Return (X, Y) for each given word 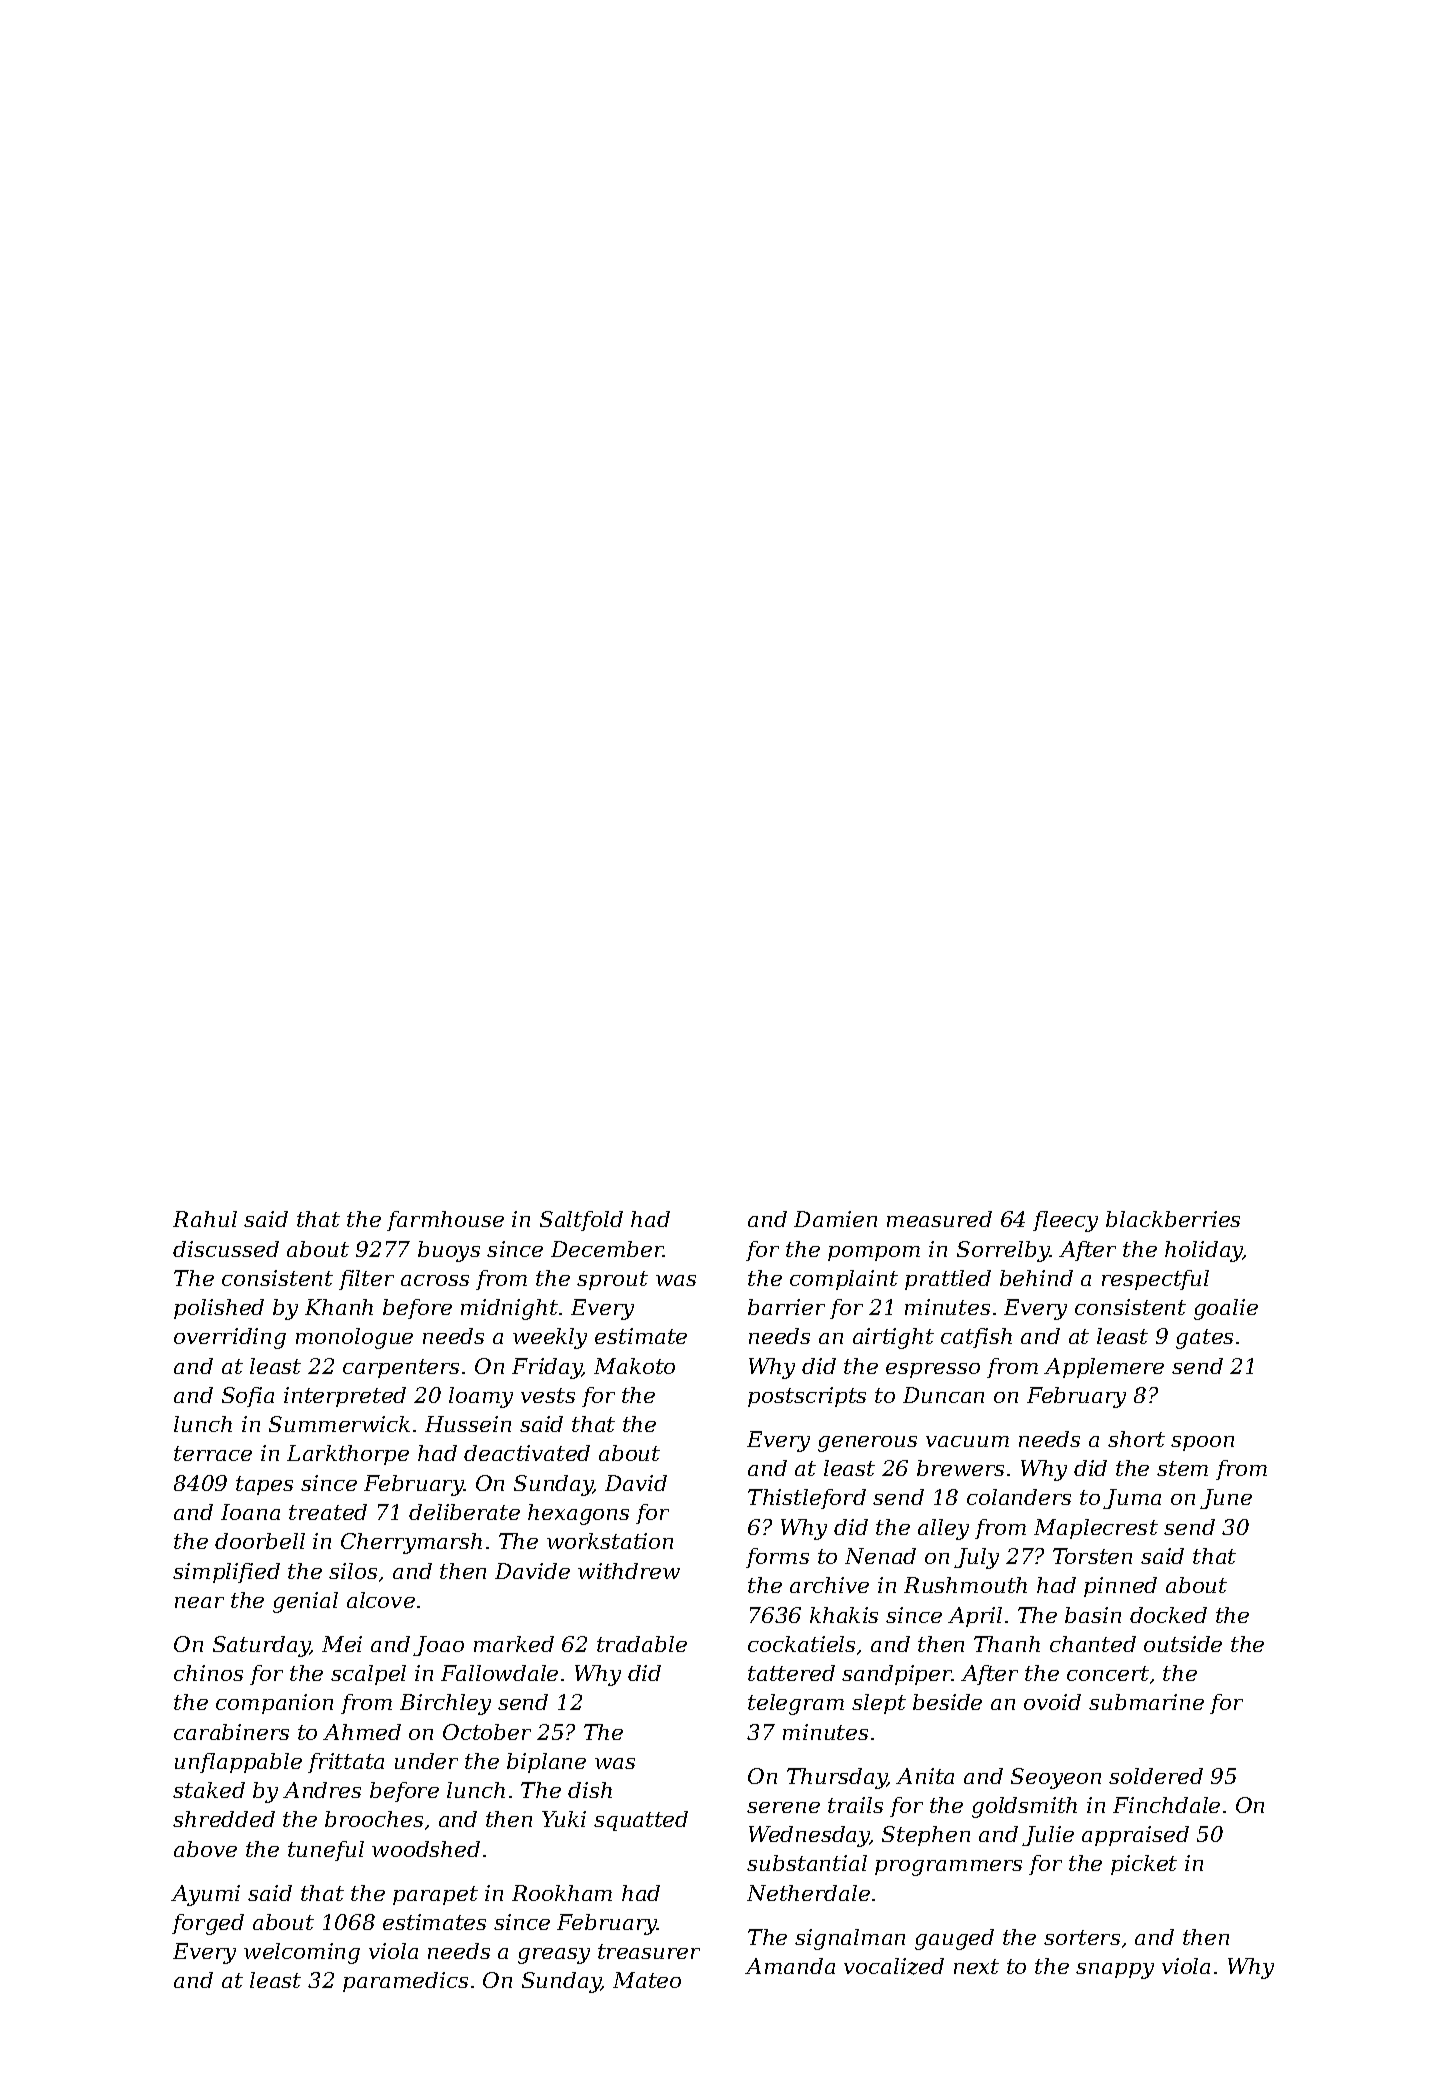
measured (939, 1219)
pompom (874, 1253)
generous (867, 1444)
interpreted (345, 1397)
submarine (1146, 1702)
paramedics (405, 1982)
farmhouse (445, 1221)
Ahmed (362, 1732)
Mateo (647, 1980)
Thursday (837, 1778)
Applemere (1104, 1368)
